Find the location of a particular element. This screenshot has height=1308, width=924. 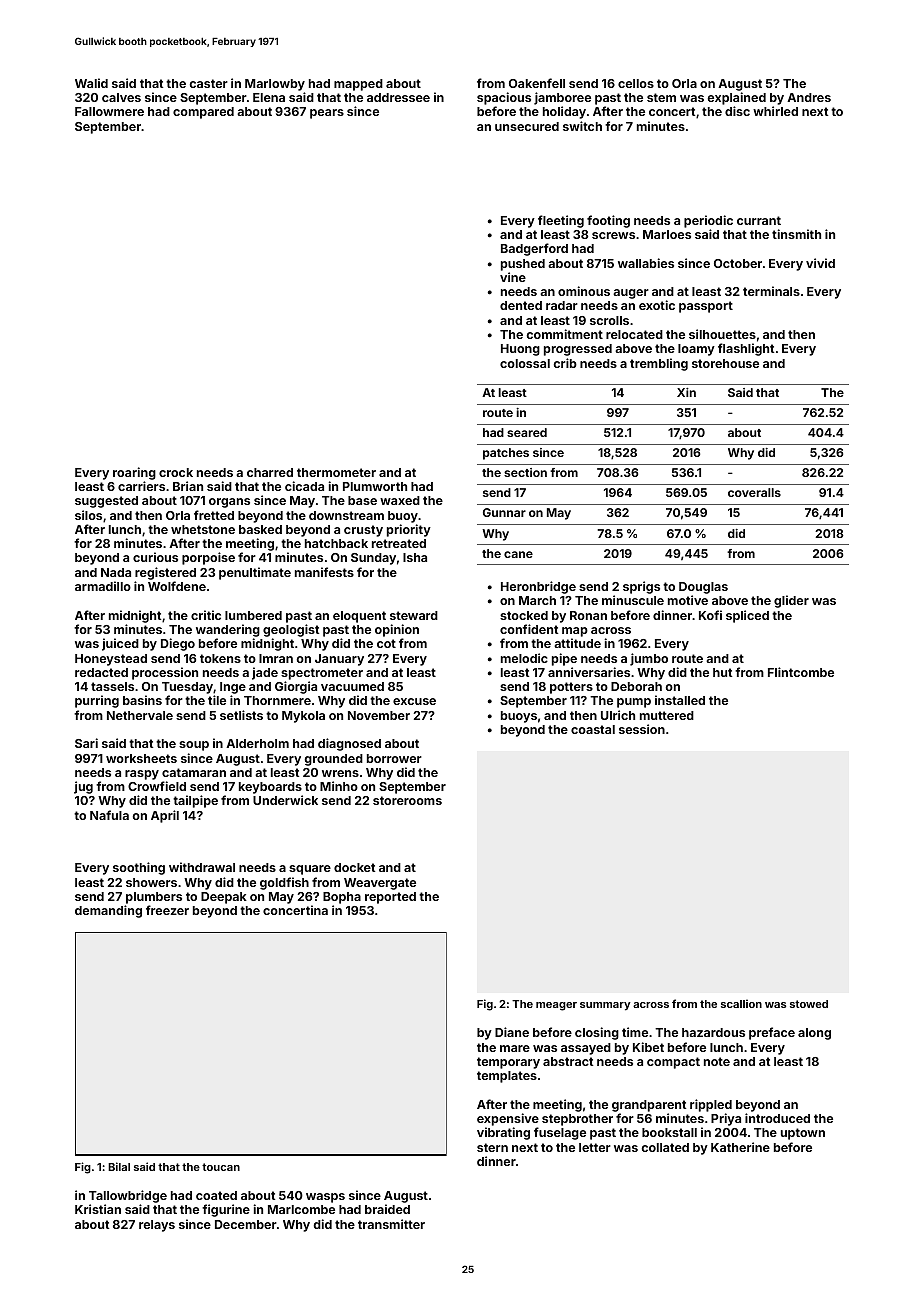

Gunnar is located at coordinates (504, 512).
